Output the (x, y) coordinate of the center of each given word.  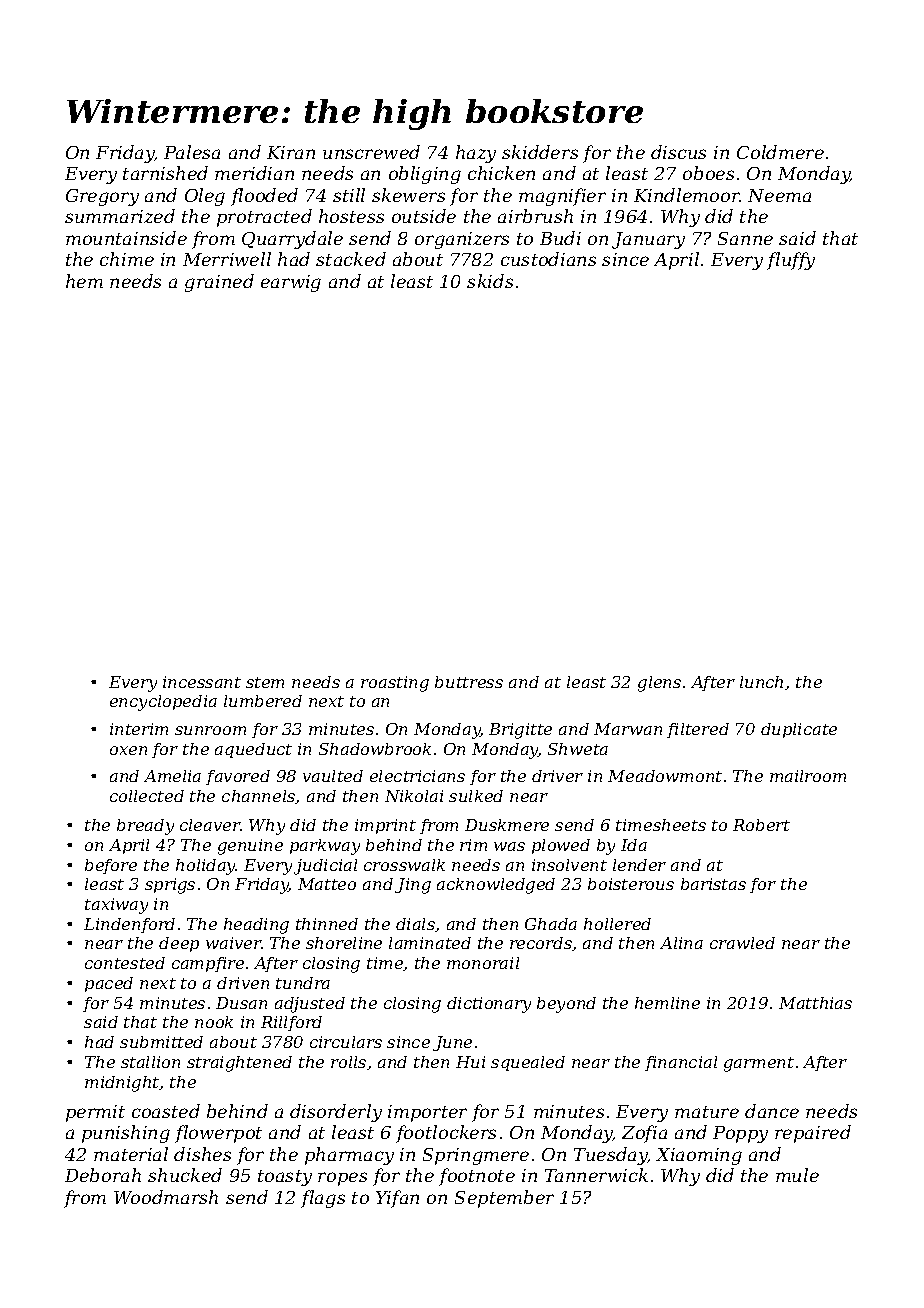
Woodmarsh (166, 1197)
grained (219, 283)
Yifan (397, 1199)
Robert (761, 825)
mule (797, 1175)
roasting (395, 684)
